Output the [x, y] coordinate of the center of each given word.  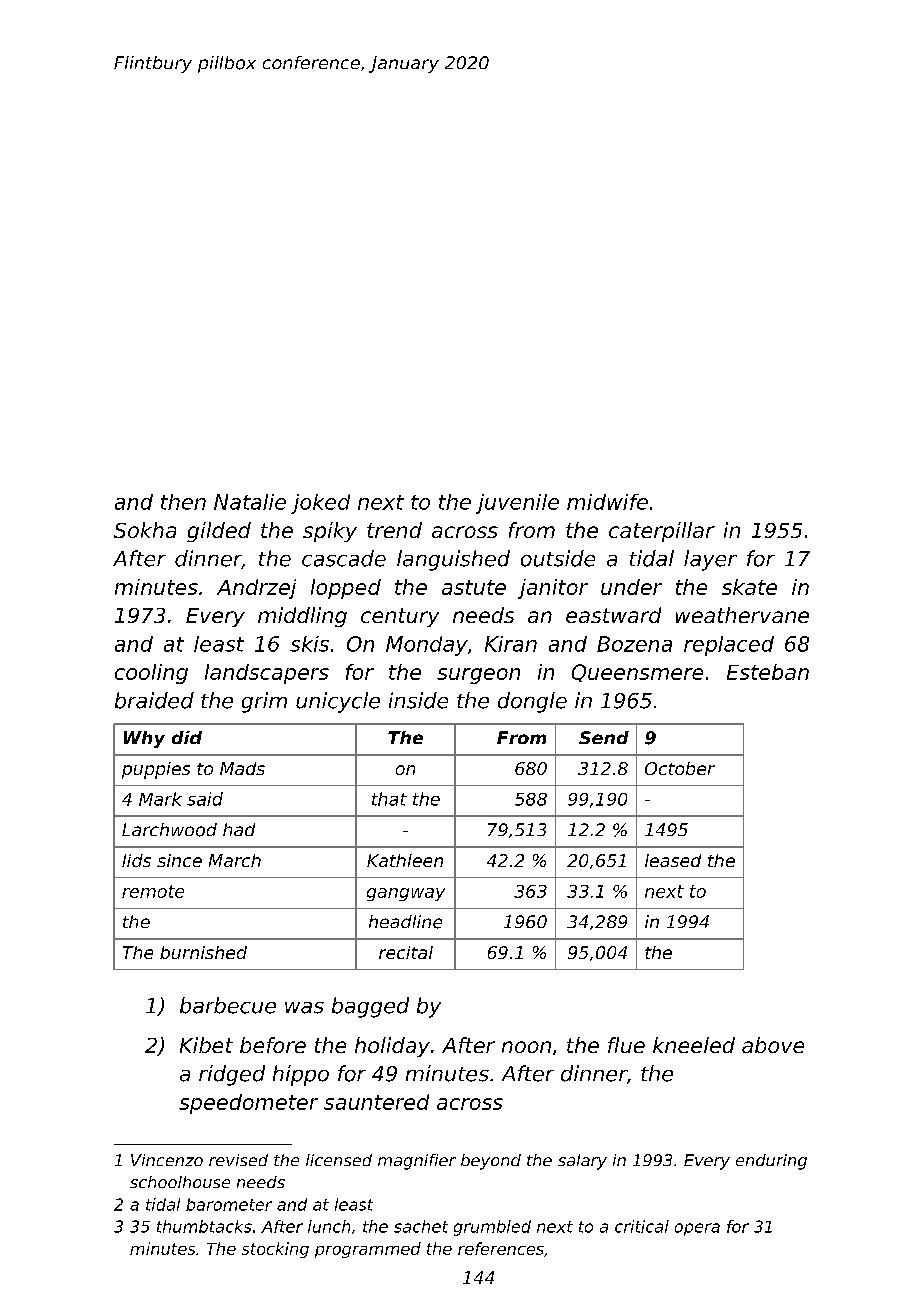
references [501, 1248]
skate [749, 587]
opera [697, 1229]
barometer [229, 1204]
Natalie [250, 502]
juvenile [517, 504]
